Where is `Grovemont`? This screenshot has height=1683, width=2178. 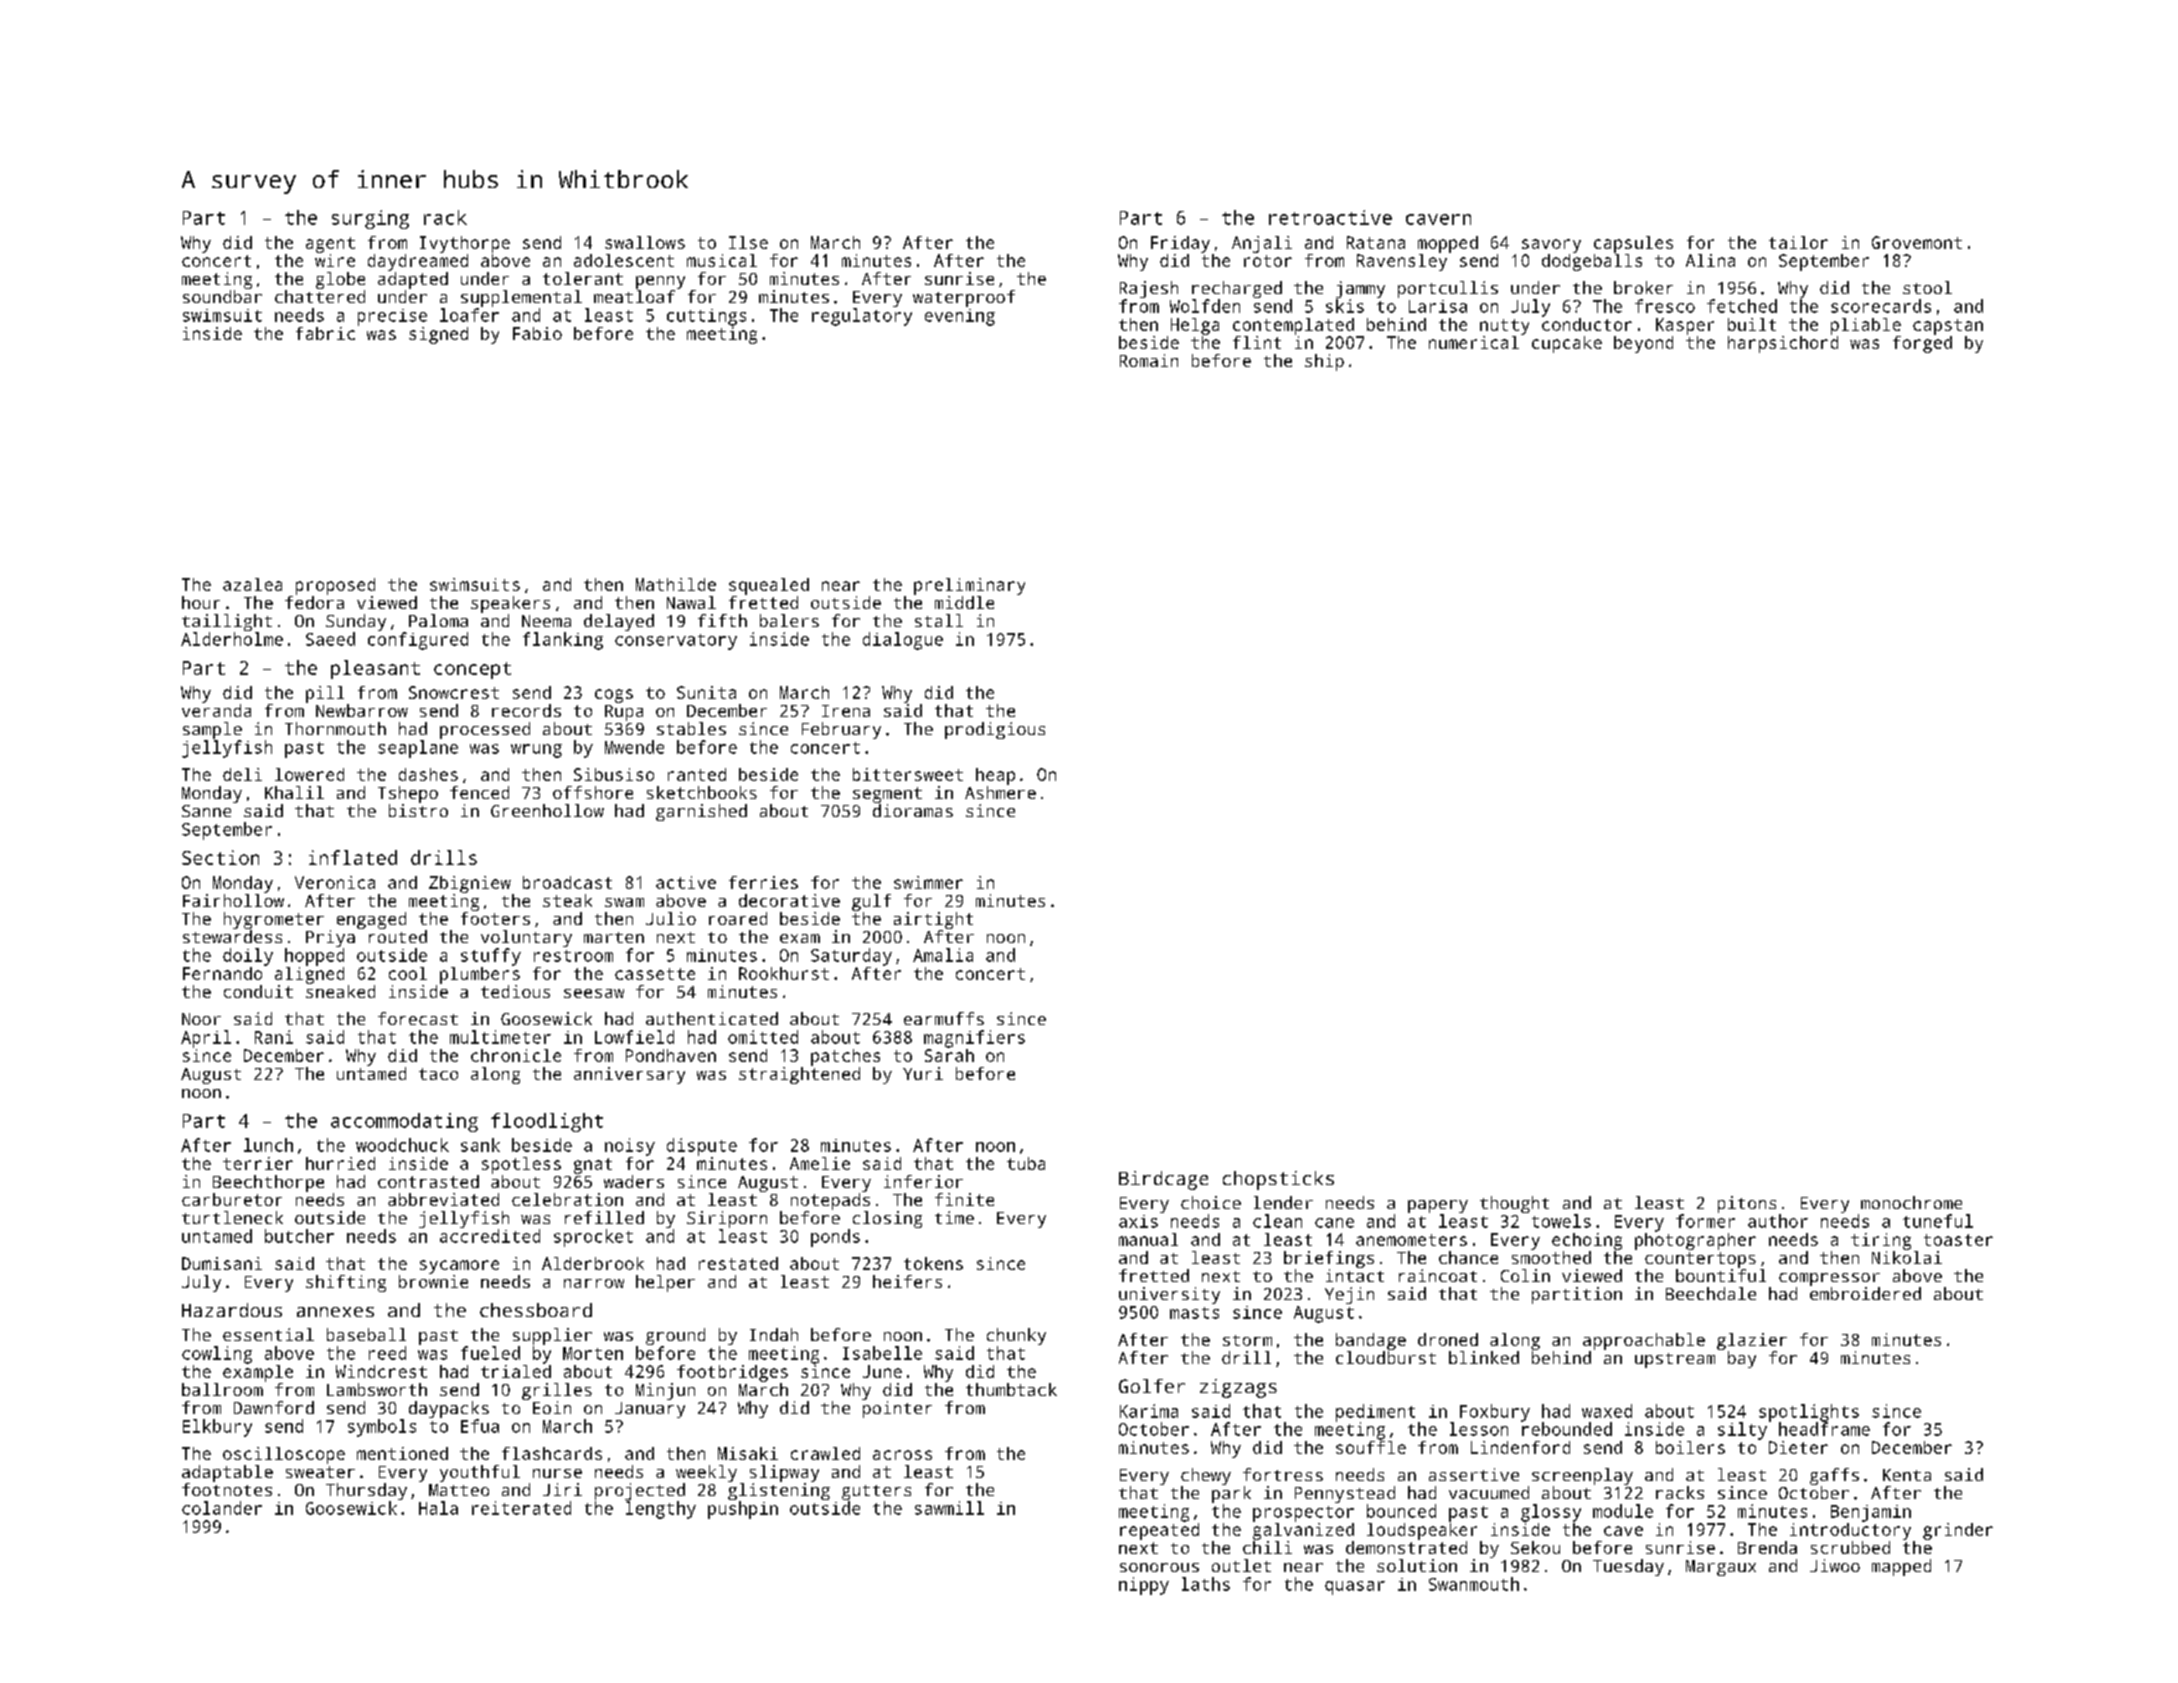
Grovemont is located at coordinates (1917, 242).
